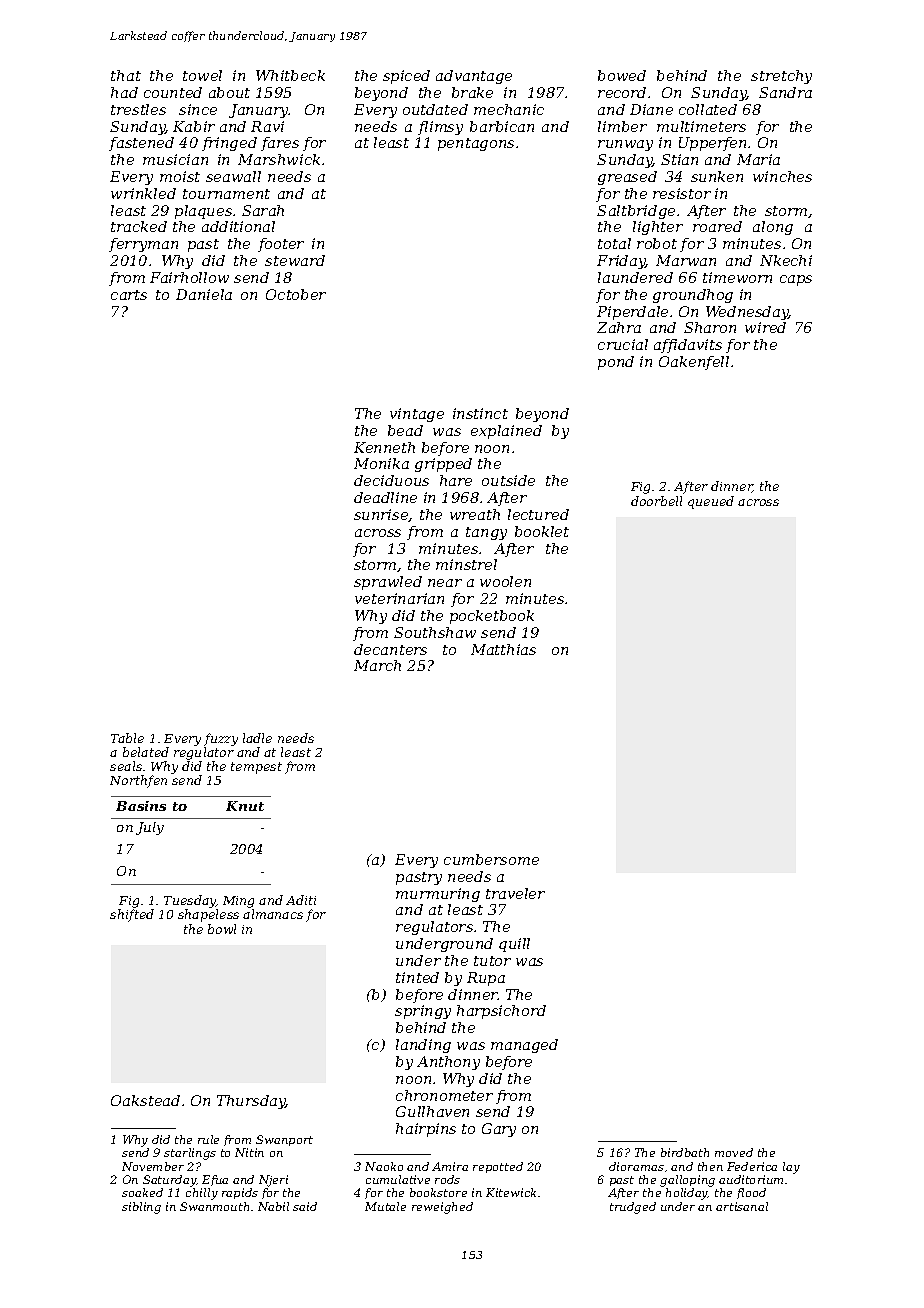 This document has height=1308, width=924. Describe the element at coordinates (204, 294) in the document. I see `Daniela` at that location.
